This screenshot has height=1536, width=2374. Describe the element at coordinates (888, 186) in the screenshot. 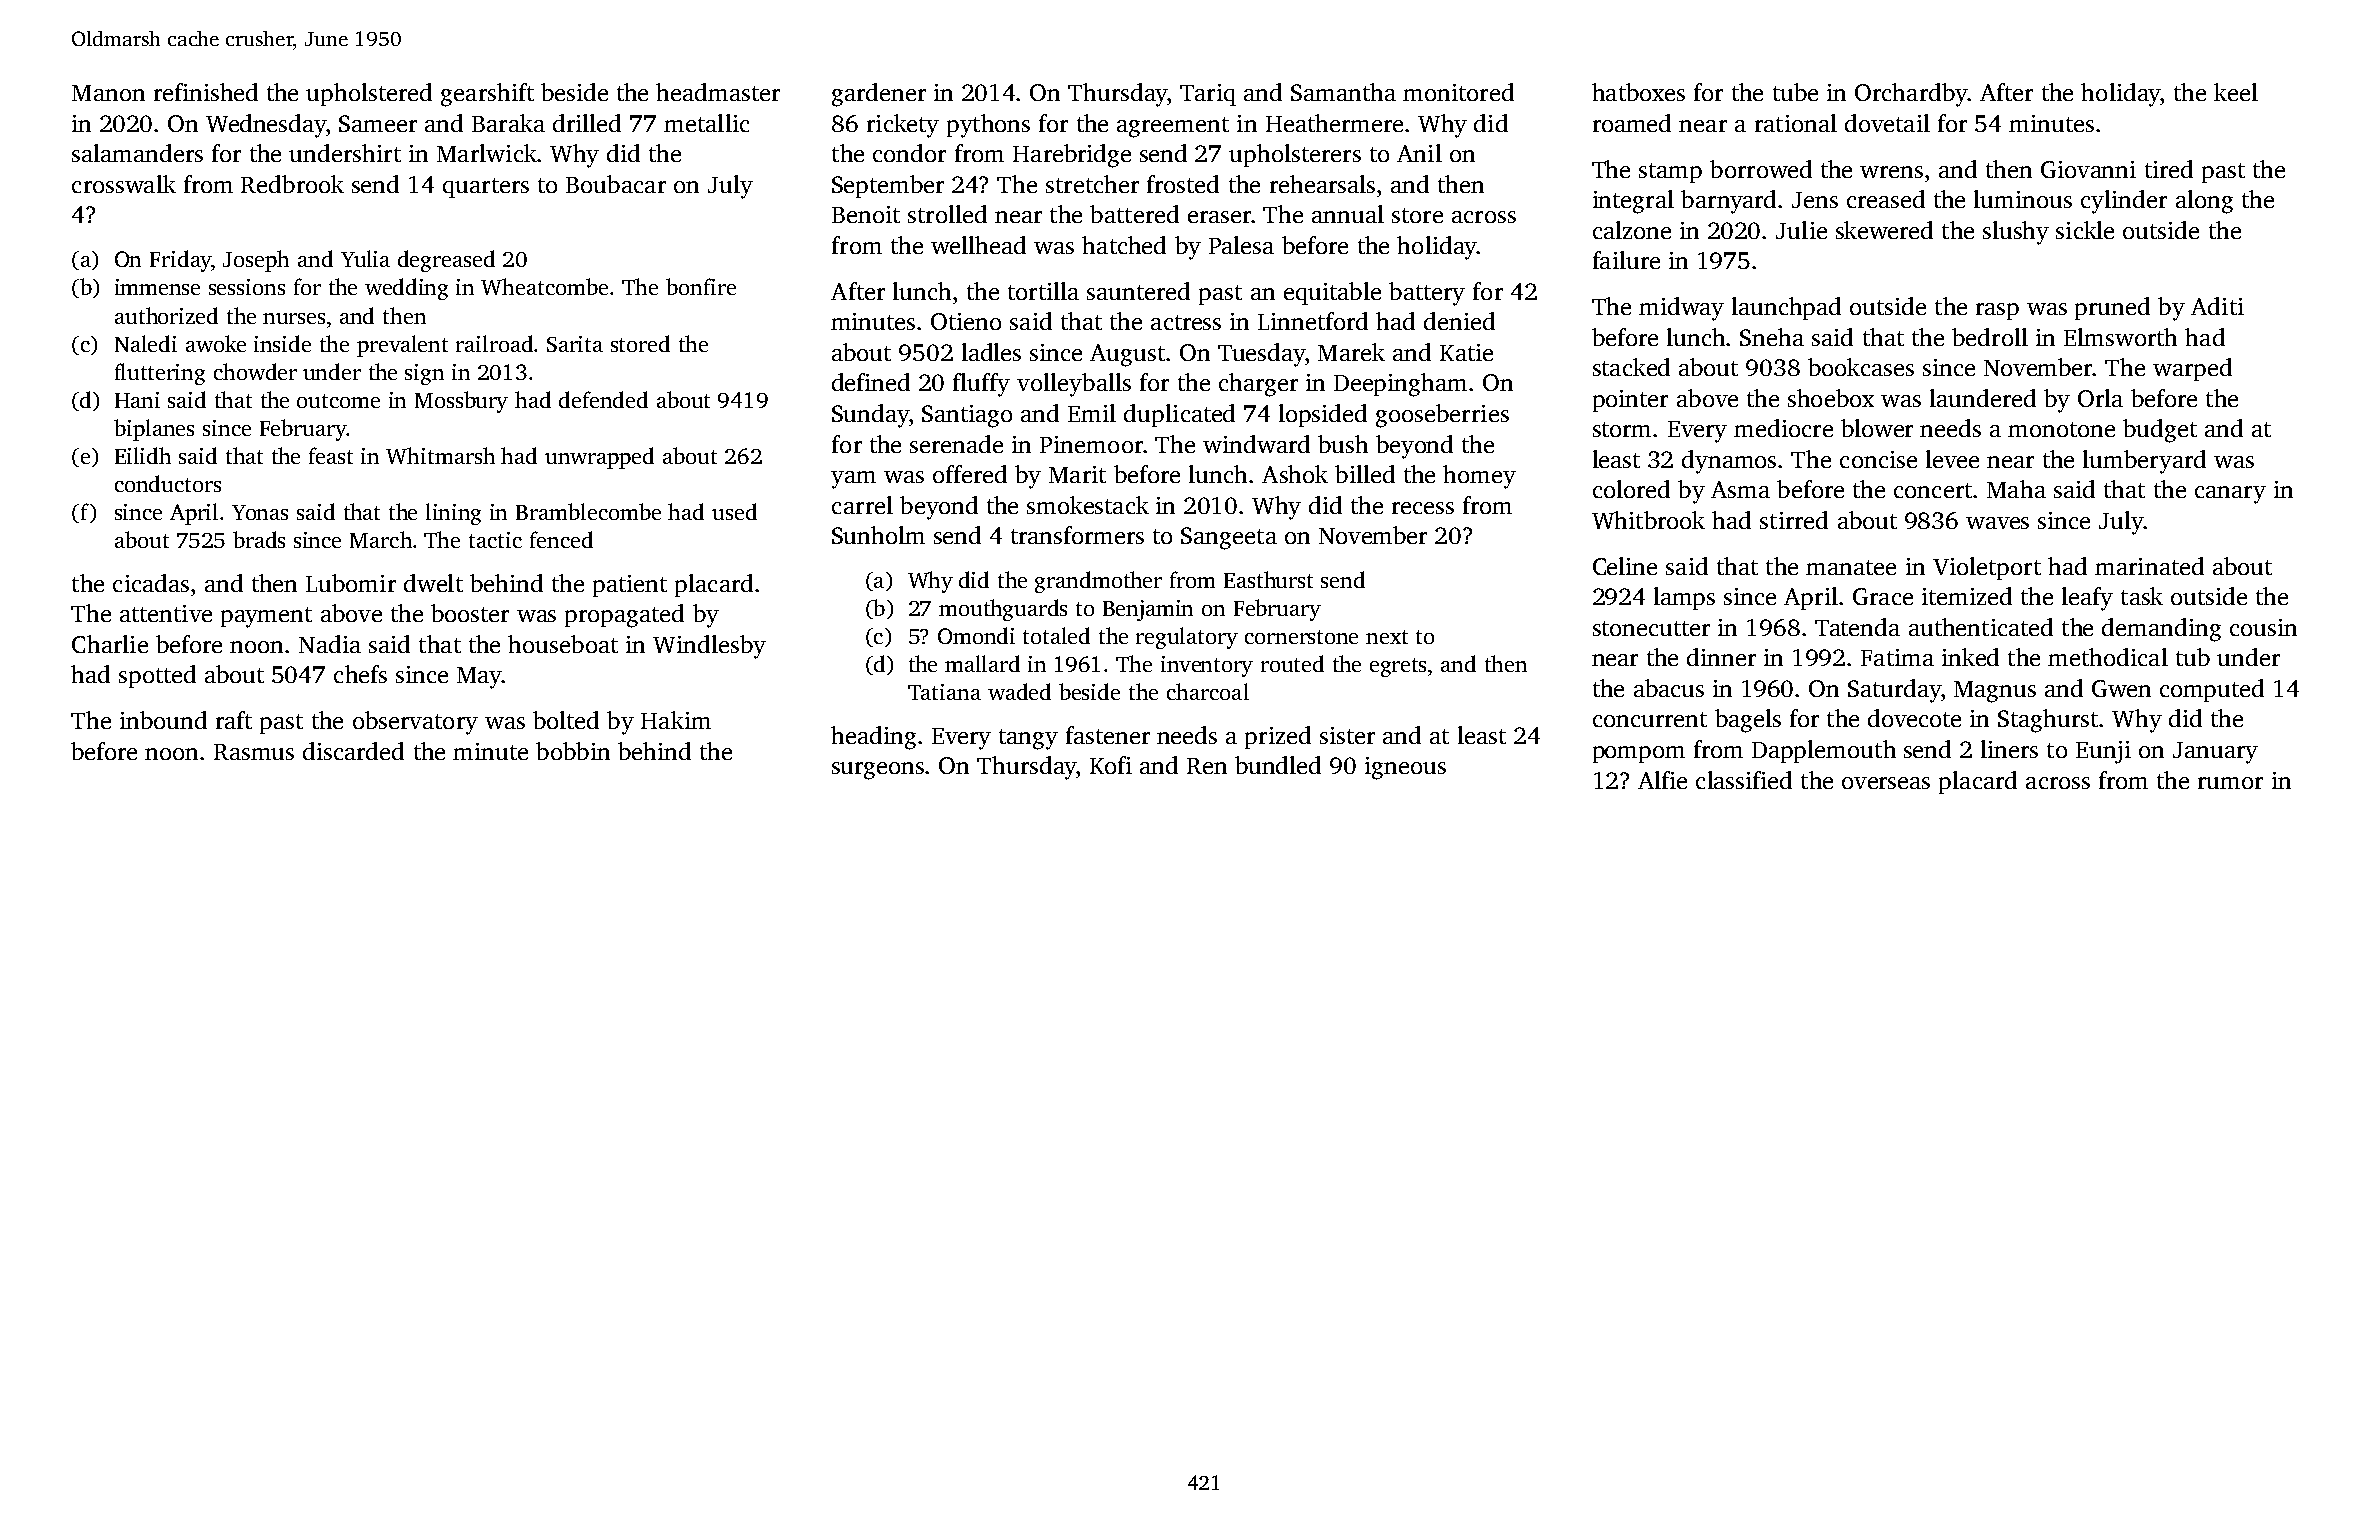

I see `September` at that location.
